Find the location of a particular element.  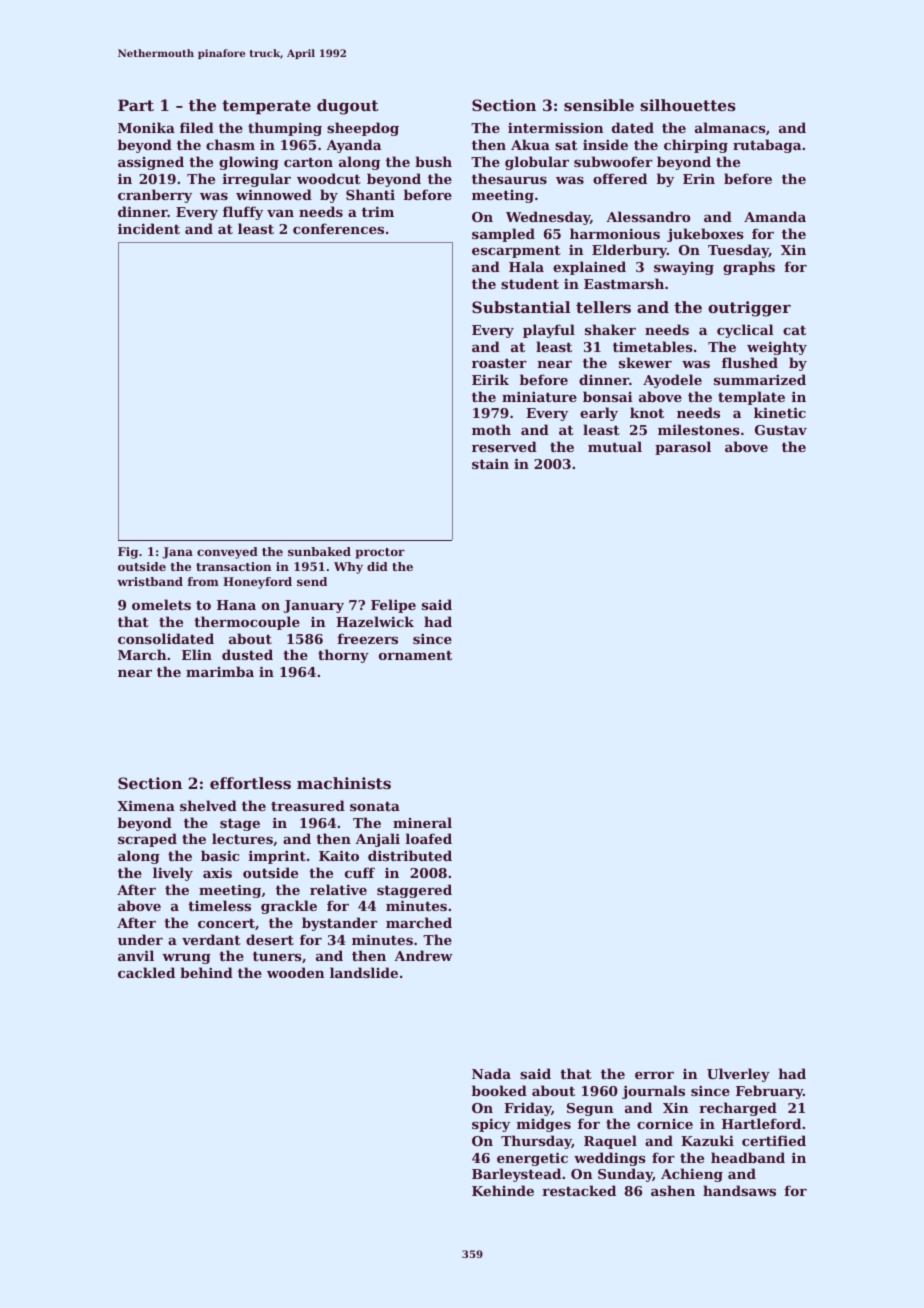

proctor is located at coordinates (380, 553).
